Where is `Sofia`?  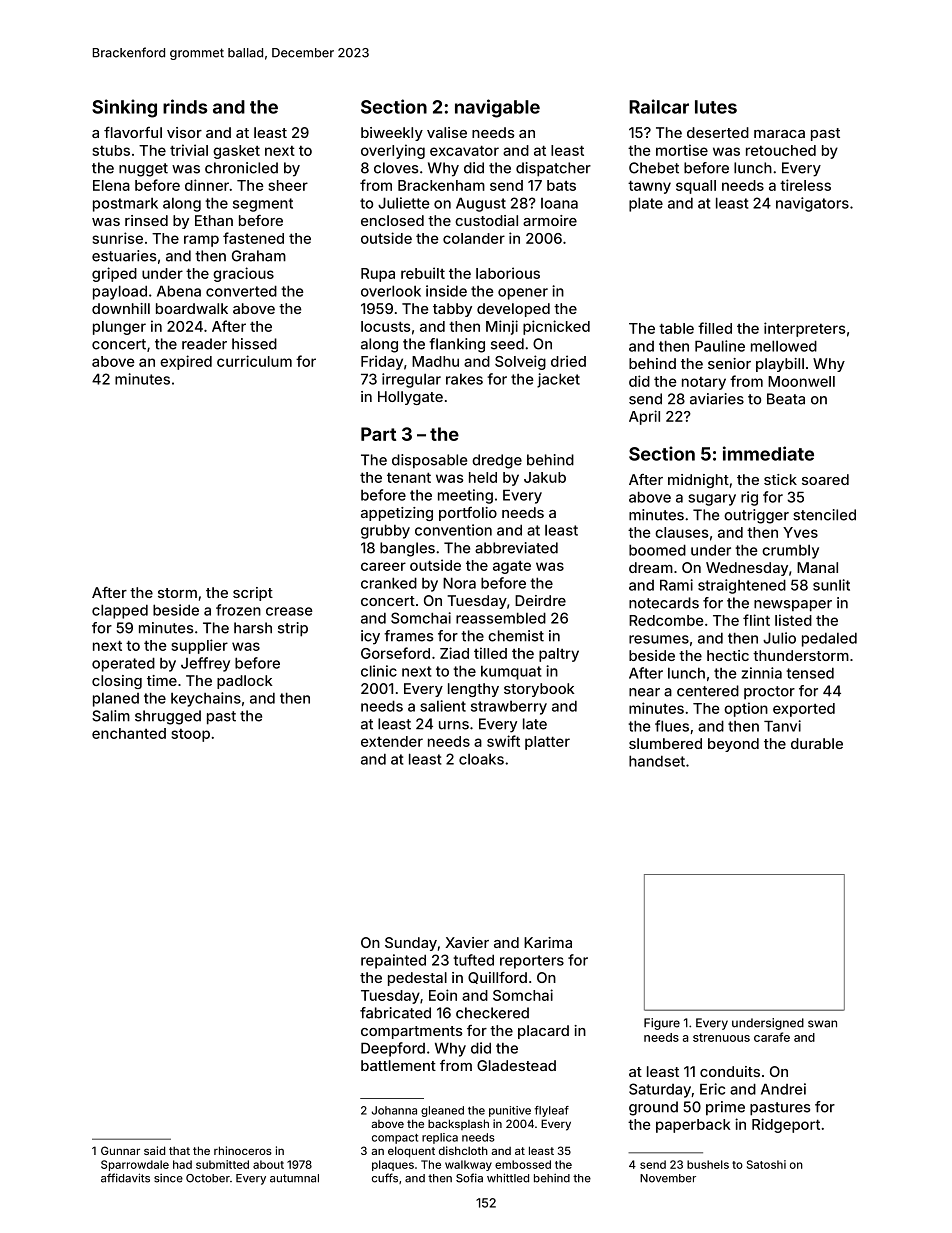 Sofia is located at coordinates (469, 1178).
